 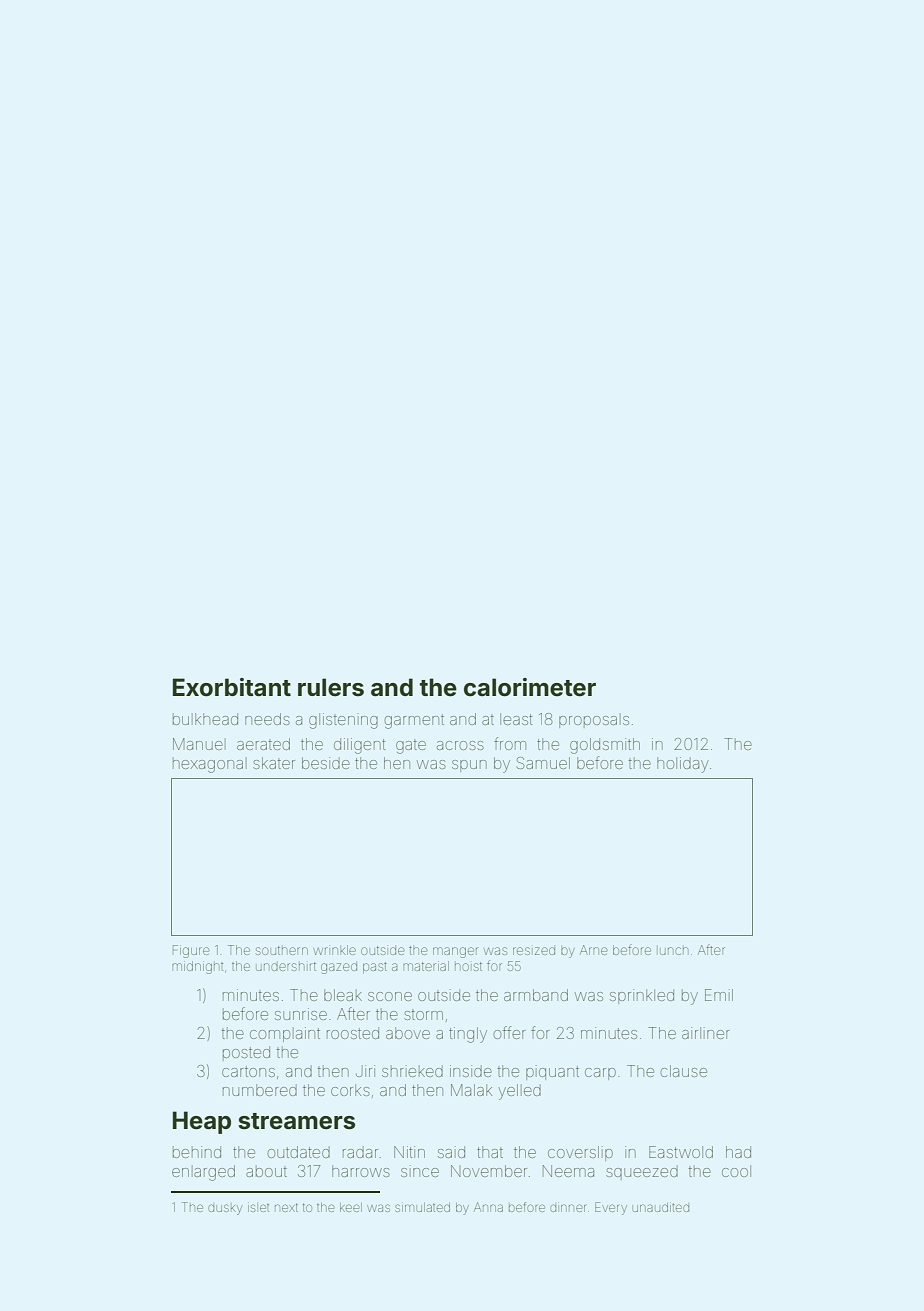 What do you see at coordinates (455, 952) in the document?
I see `manger` at bounding box center [455, 952].
